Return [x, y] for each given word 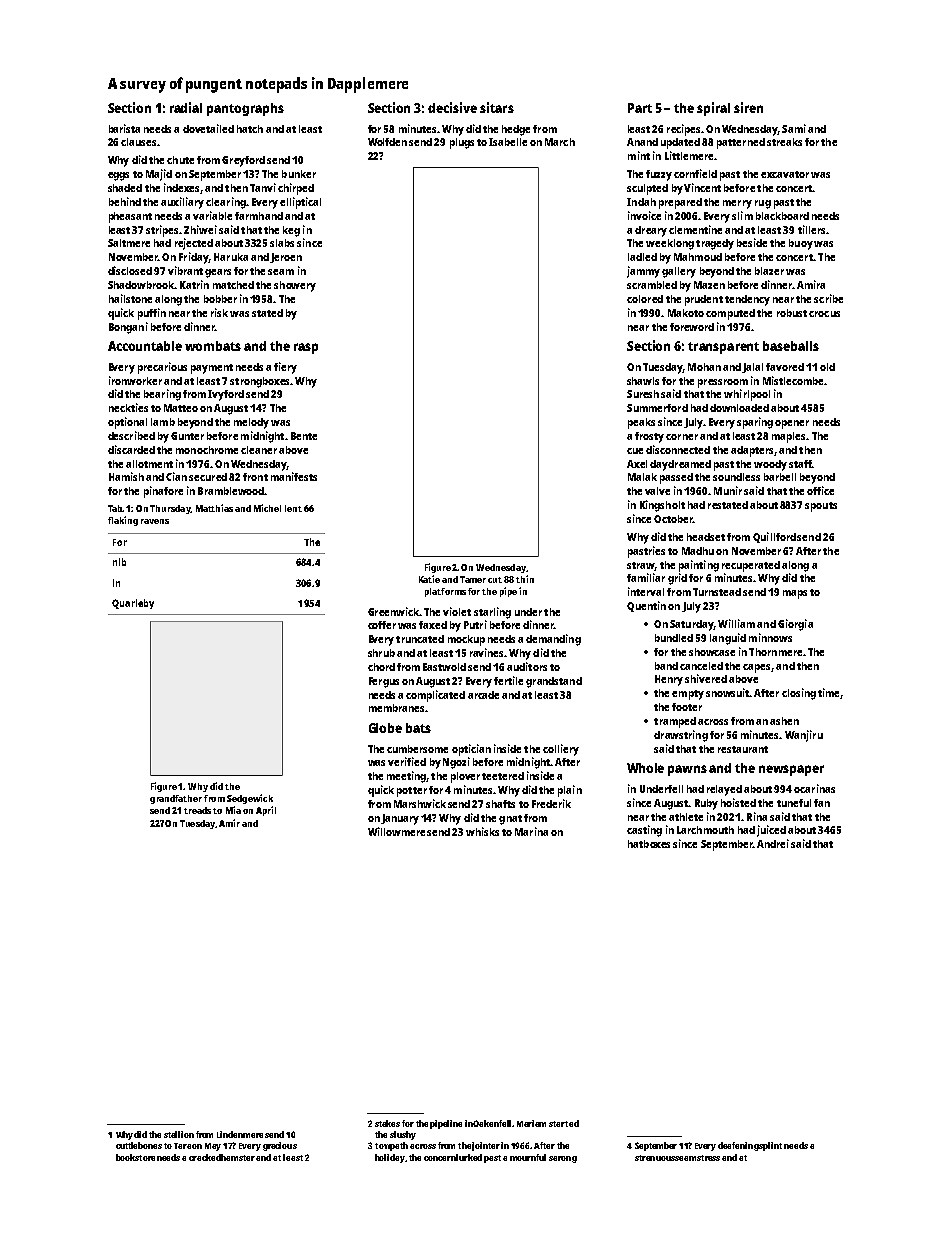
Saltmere [129, 243]
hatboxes [649, 844]
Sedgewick [250, 799]
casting [644, 831]
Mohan [704, 367]
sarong [563, 1159]
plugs [462, 143]
